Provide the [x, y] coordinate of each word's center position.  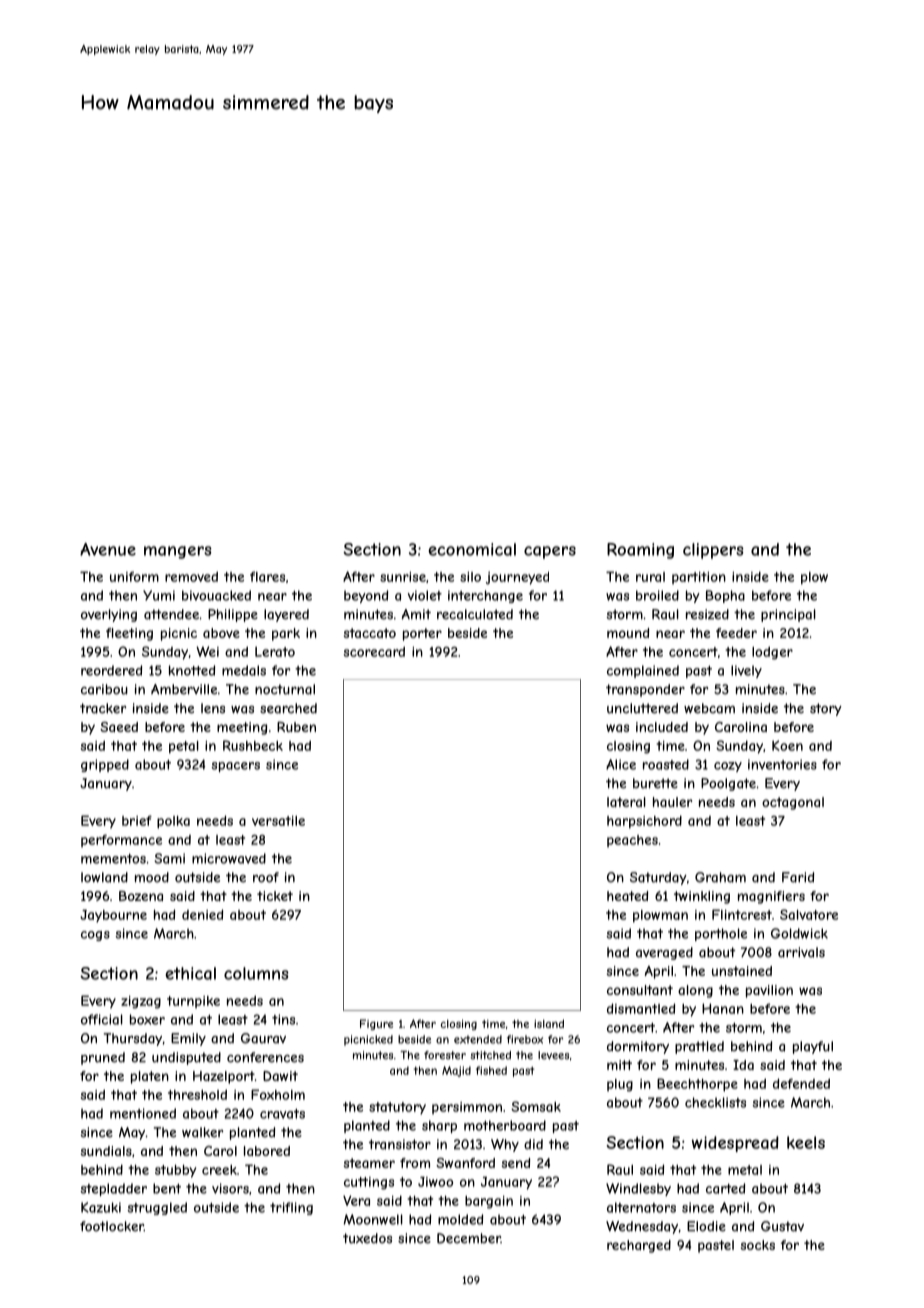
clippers [713, 551]
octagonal [793, 803]
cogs [95, 936]
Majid [456, 1071]
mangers [178, 552]
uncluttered [642, 708]
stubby [175, 1171]
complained [643, 671]
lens [213, 708]
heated [627, 896]
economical [472, 549]
